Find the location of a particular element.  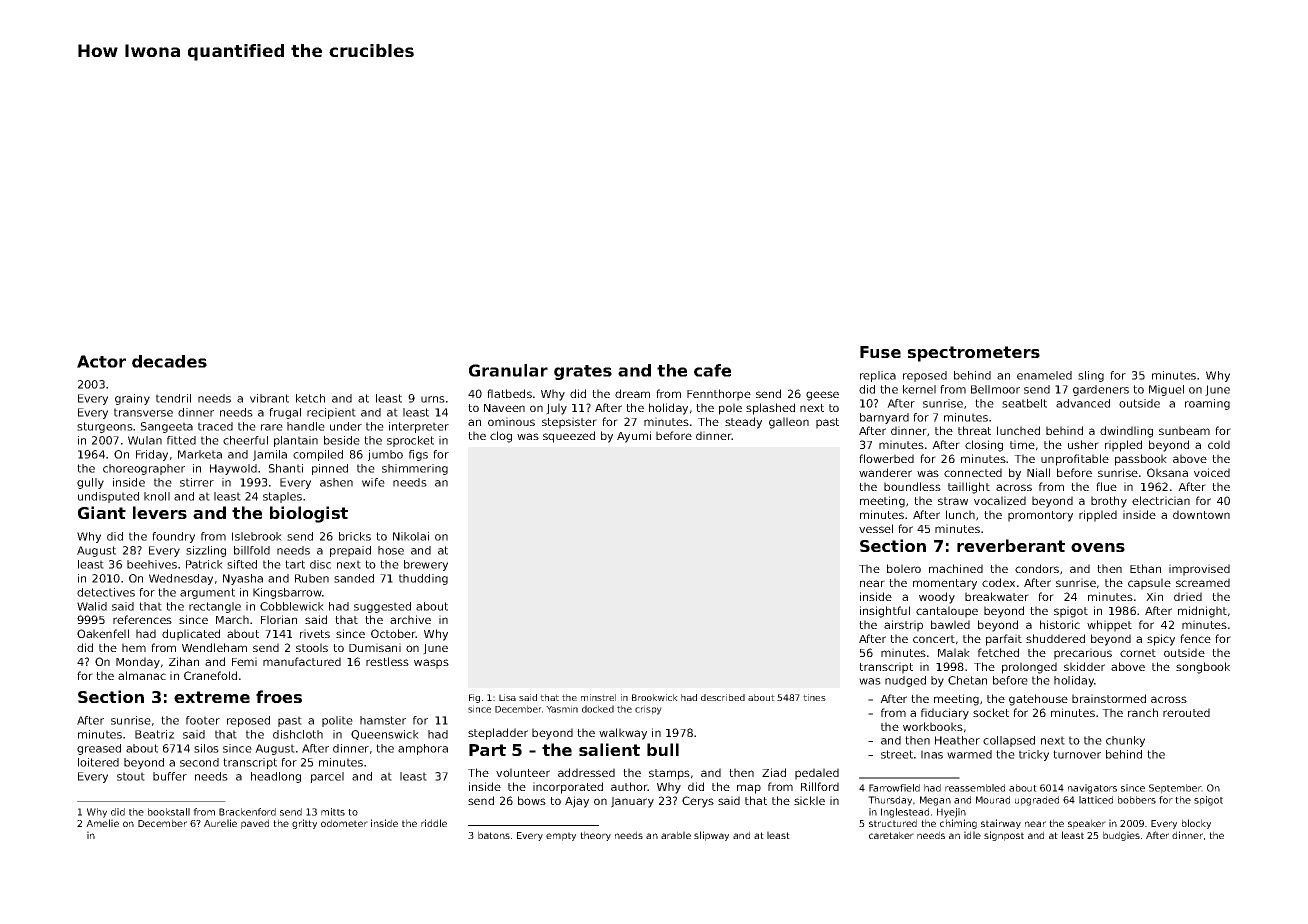

batons is located at coordinates (494, 835).
